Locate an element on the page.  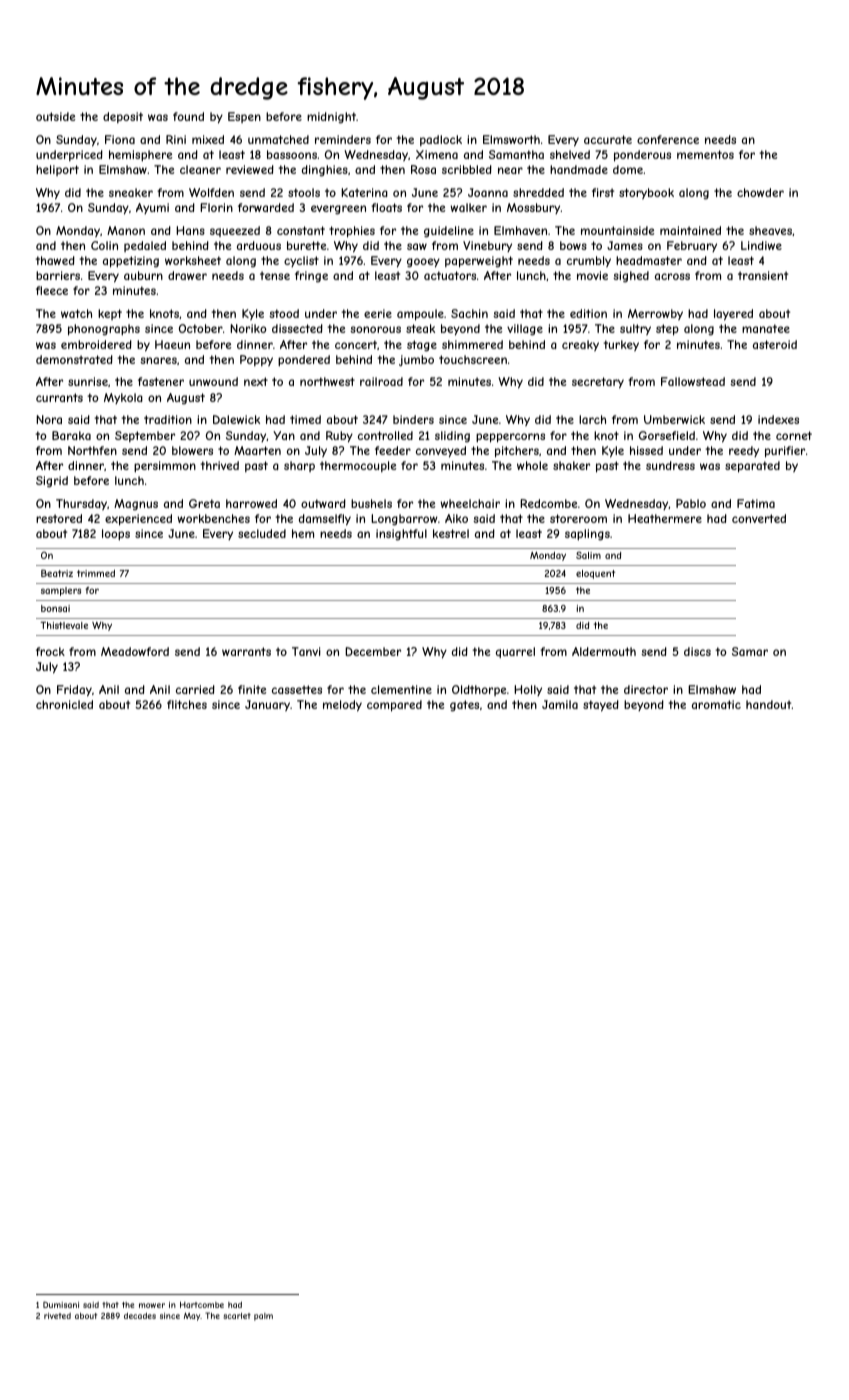
mower is located at coordinates (152, 1305).
